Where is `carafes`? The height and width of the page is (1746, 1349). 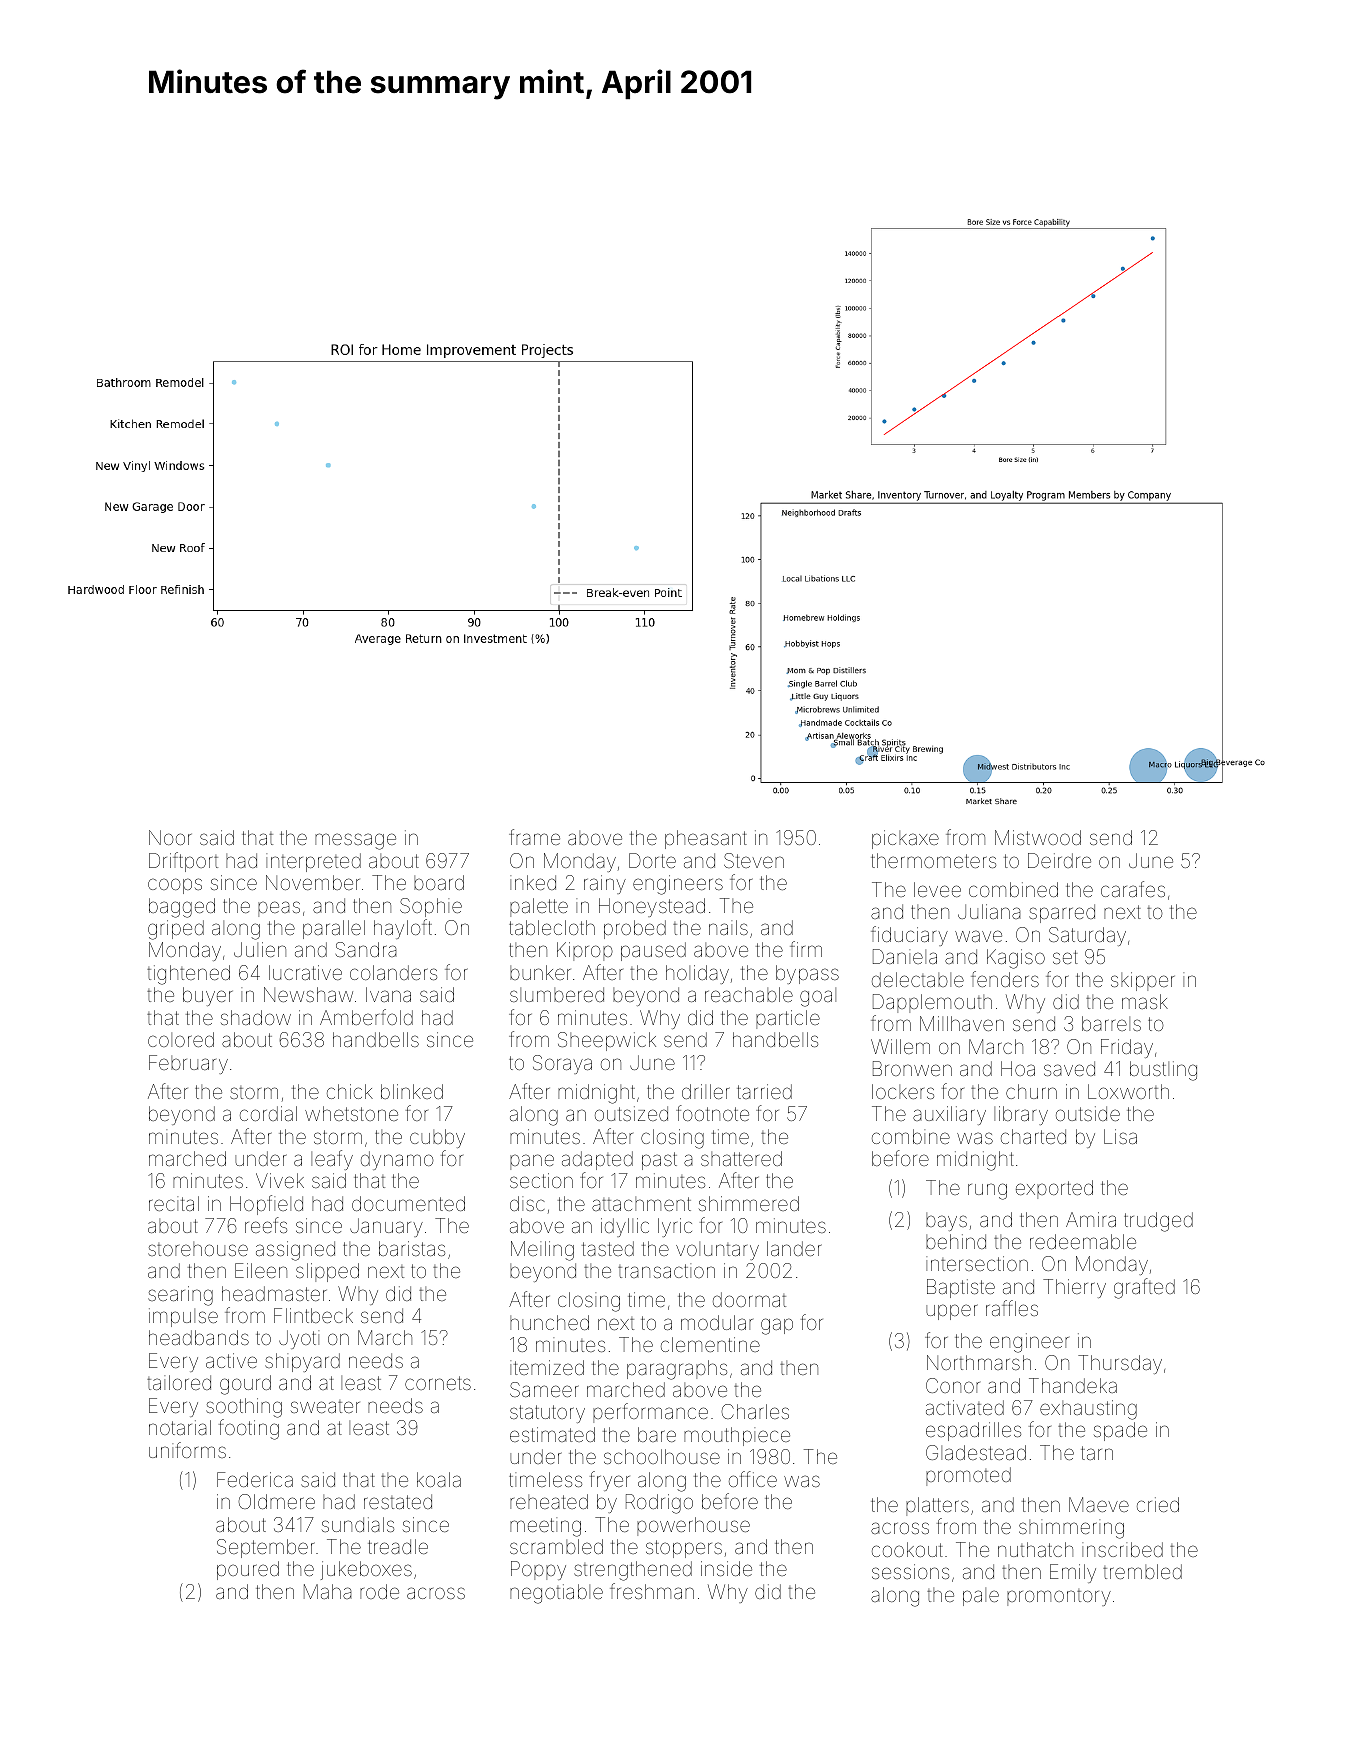 carafes is located at coordinates (1133, 889).
